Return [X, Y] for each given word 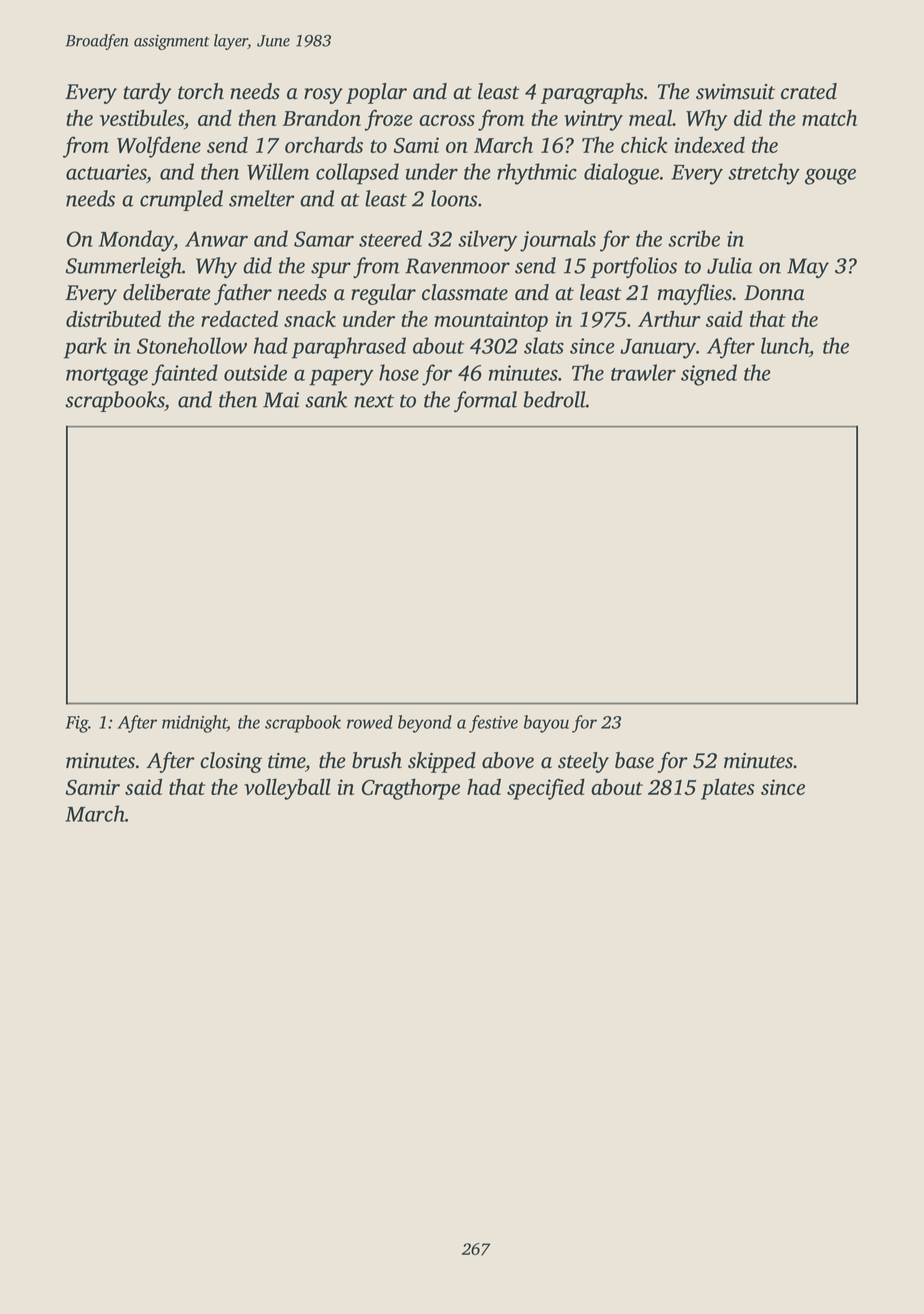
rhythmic [537, 174]
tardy [147, 93]
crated [809, 91]
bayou [546, 724]
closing [231, 762]
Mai [281, 400]
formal [485, 401]
